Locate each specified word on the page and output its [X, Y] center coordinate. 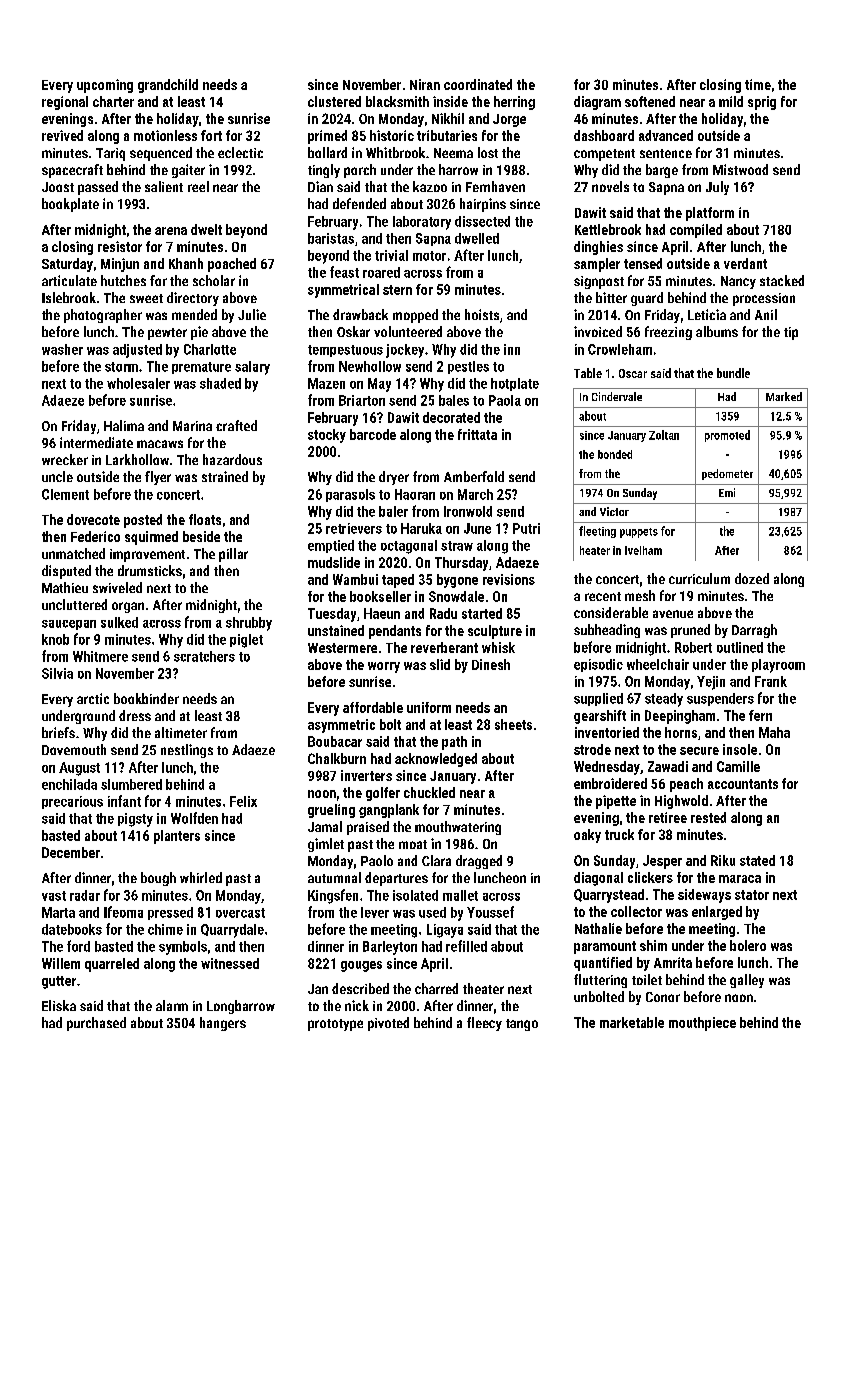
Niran [425, 84]
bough [158, 879]
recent [603, 596]
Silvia [57, 673]
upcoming [105, 86]
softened [650, 101]
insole [740, 749]
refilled [466, 946]
